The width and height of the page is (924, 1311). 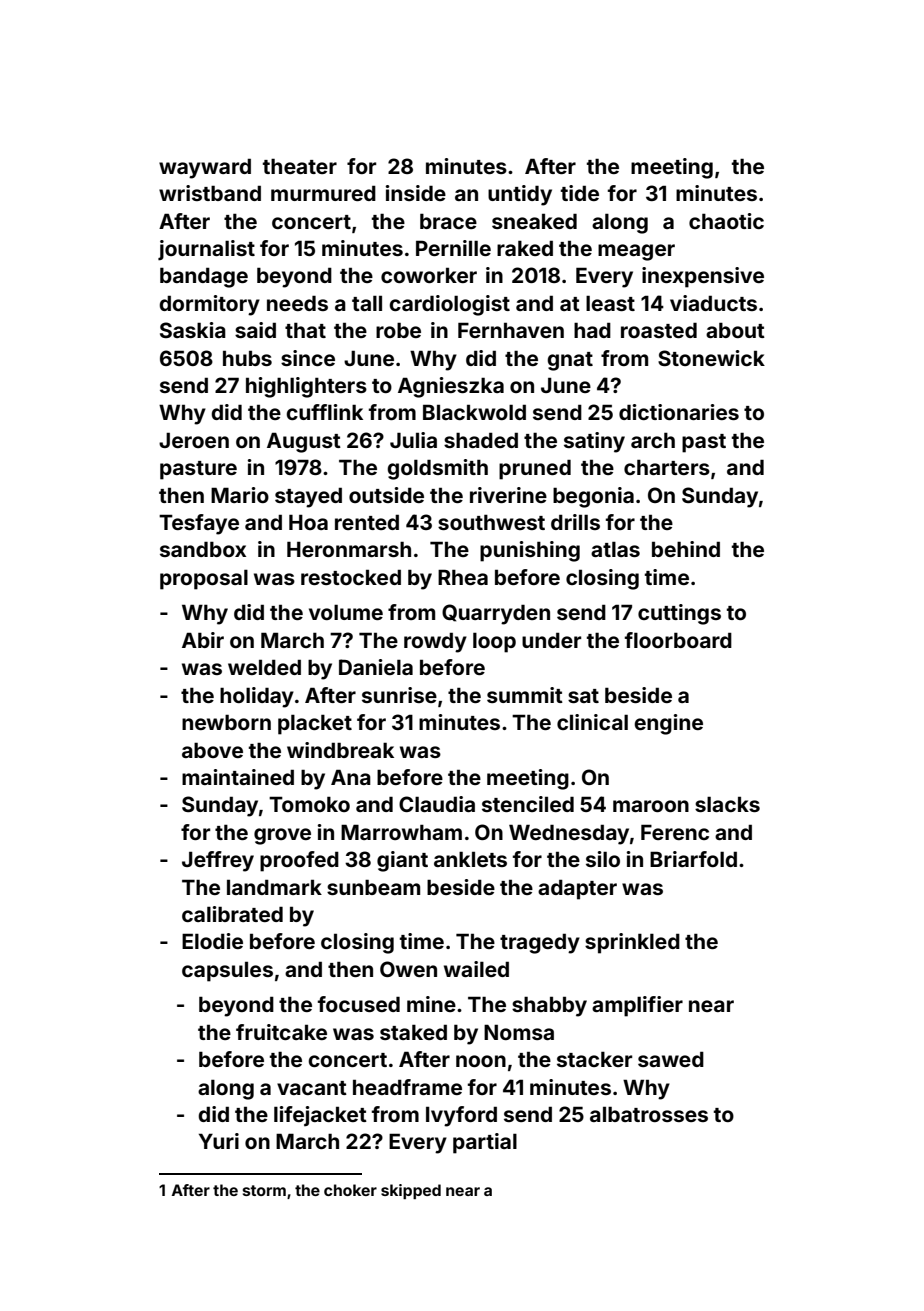 What do you see at coordinates (264, 1190) in the page?
I see `storm` at bounding box center [264, 1190].
